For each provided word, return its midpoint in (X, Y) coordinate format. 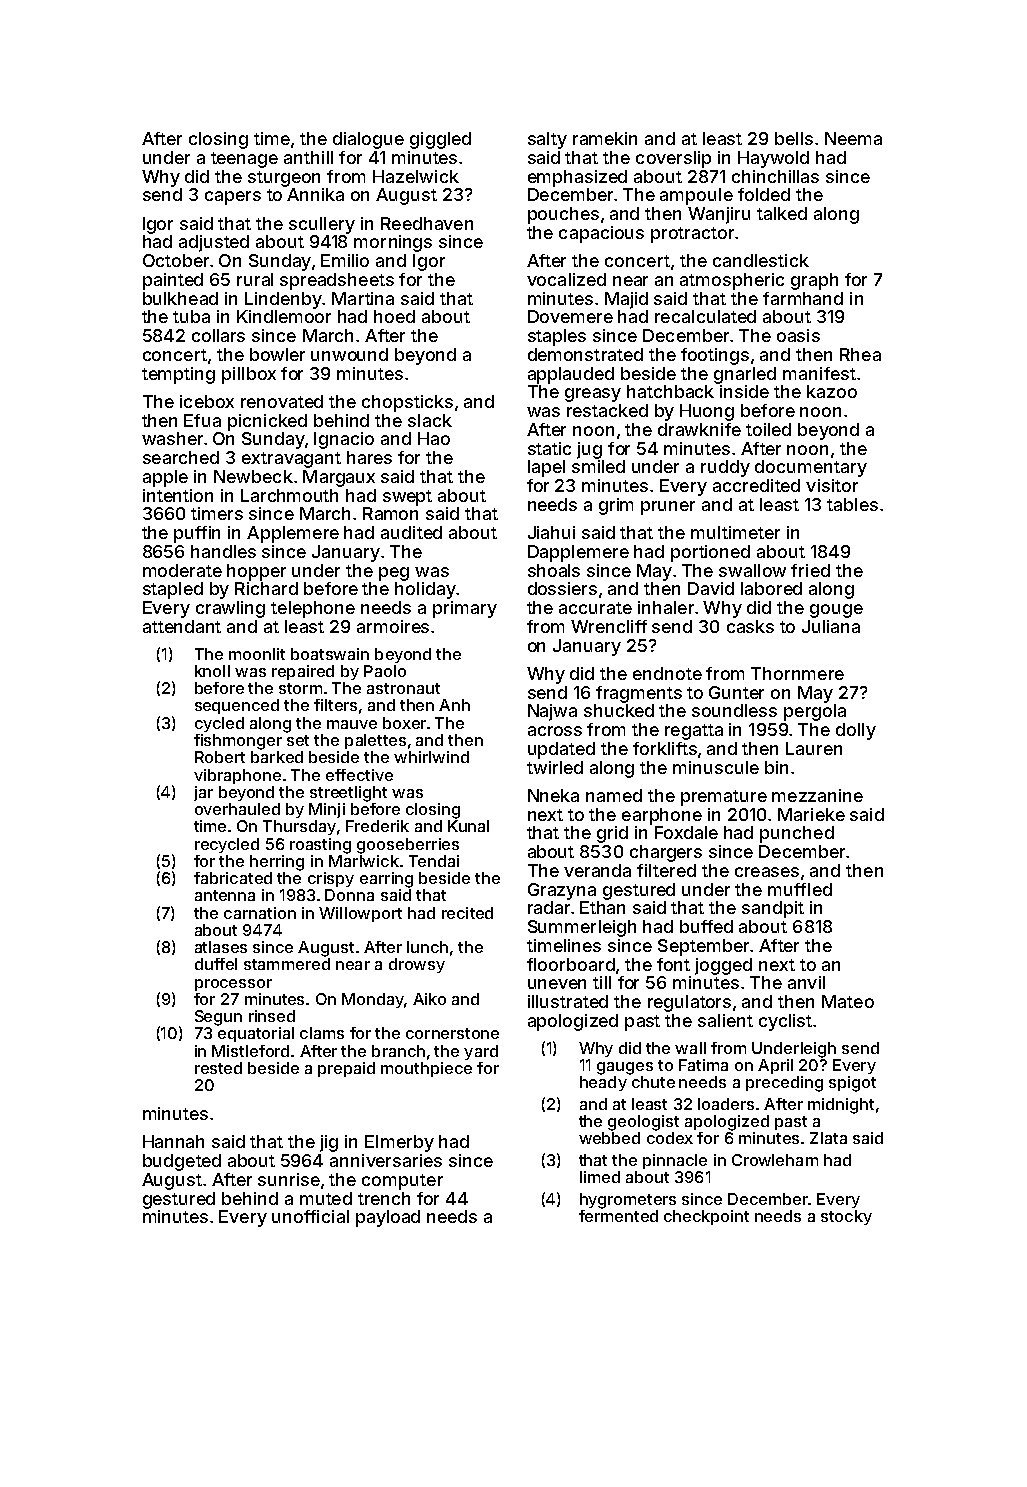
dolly (856, 731)
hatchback (670, 391)
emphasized (577, 178)
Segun (218, 1018)
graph (814, 281)
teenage (244, 160)
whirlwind (431, 757)
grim (616, 506)
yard (481, 1052)
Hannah (173, 1141)
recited (467, 913)
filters (335, 705)
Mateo (848, 1001)
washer (172, 438)
